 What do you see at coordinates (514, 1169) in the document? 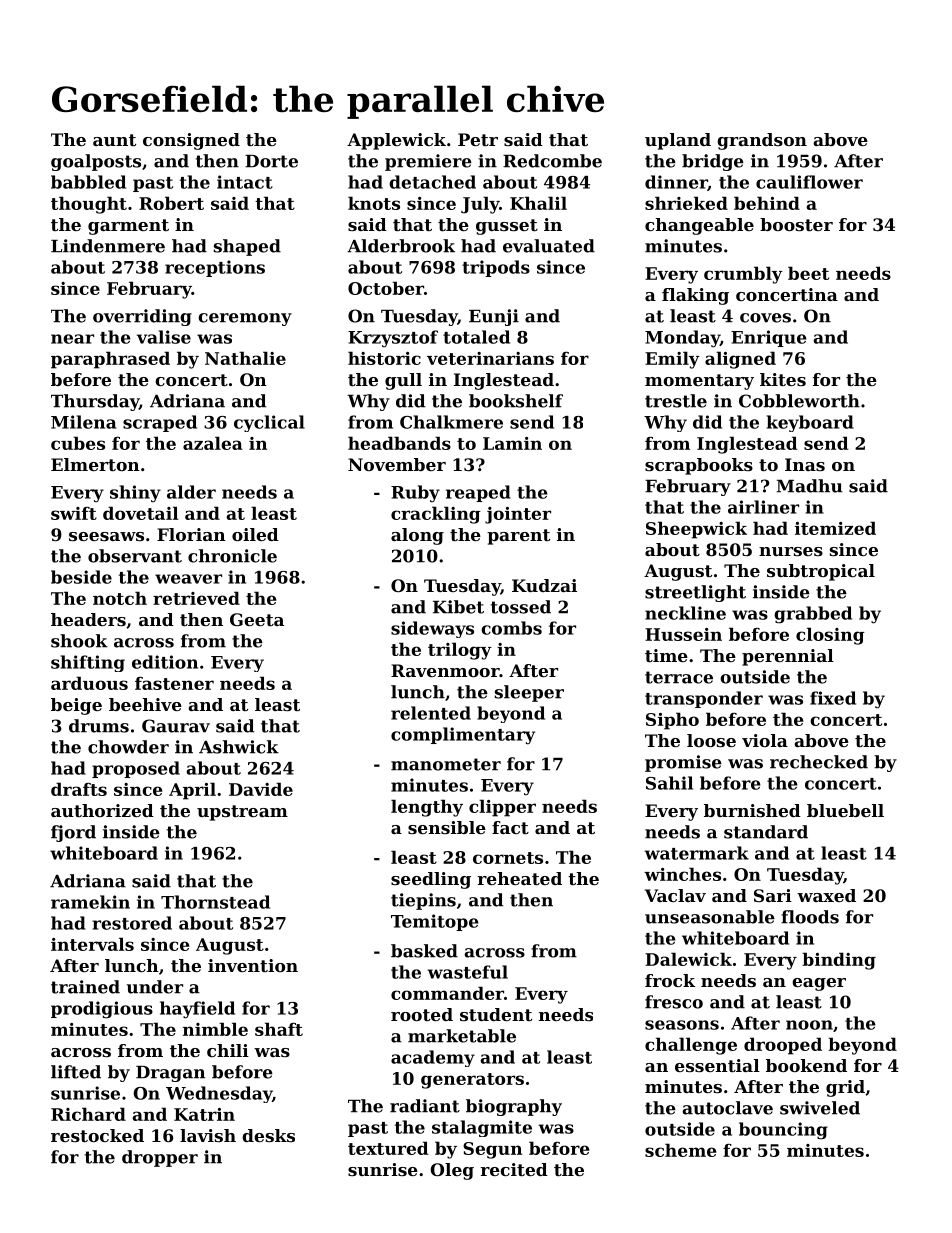
I see `recited` at bounding box center [514, 1169].
